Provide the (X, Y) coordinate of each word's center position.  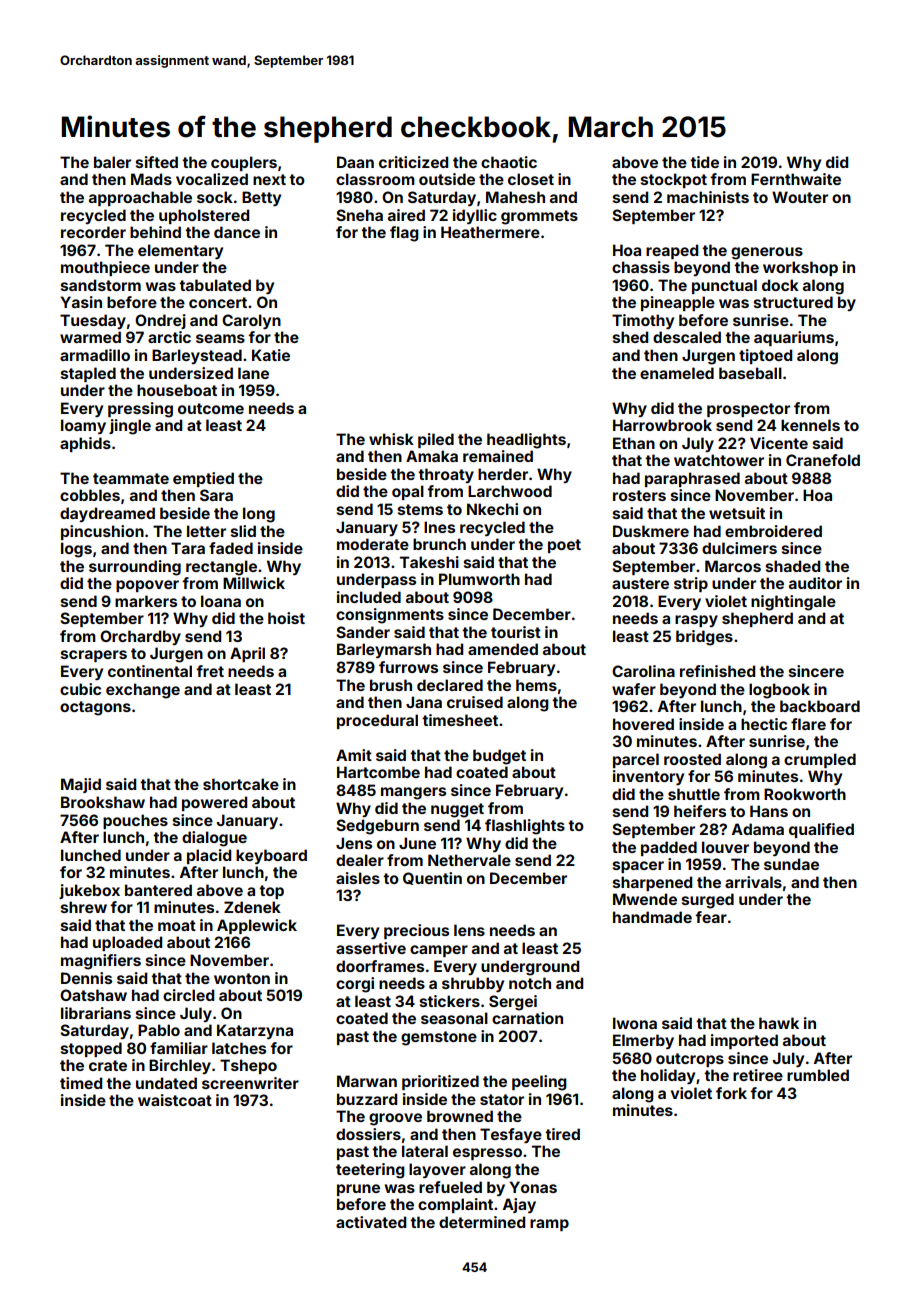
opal (408, 492)
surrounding (135, 568)
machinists (708, 197)
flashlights (525, 827)
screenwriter (250, 1083)
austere (640, 583)
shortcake (241, 784)
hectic (764, 724)
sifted (157, 162)
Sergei (513, 1003)
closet (531, 179)
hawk (779, 1023)
